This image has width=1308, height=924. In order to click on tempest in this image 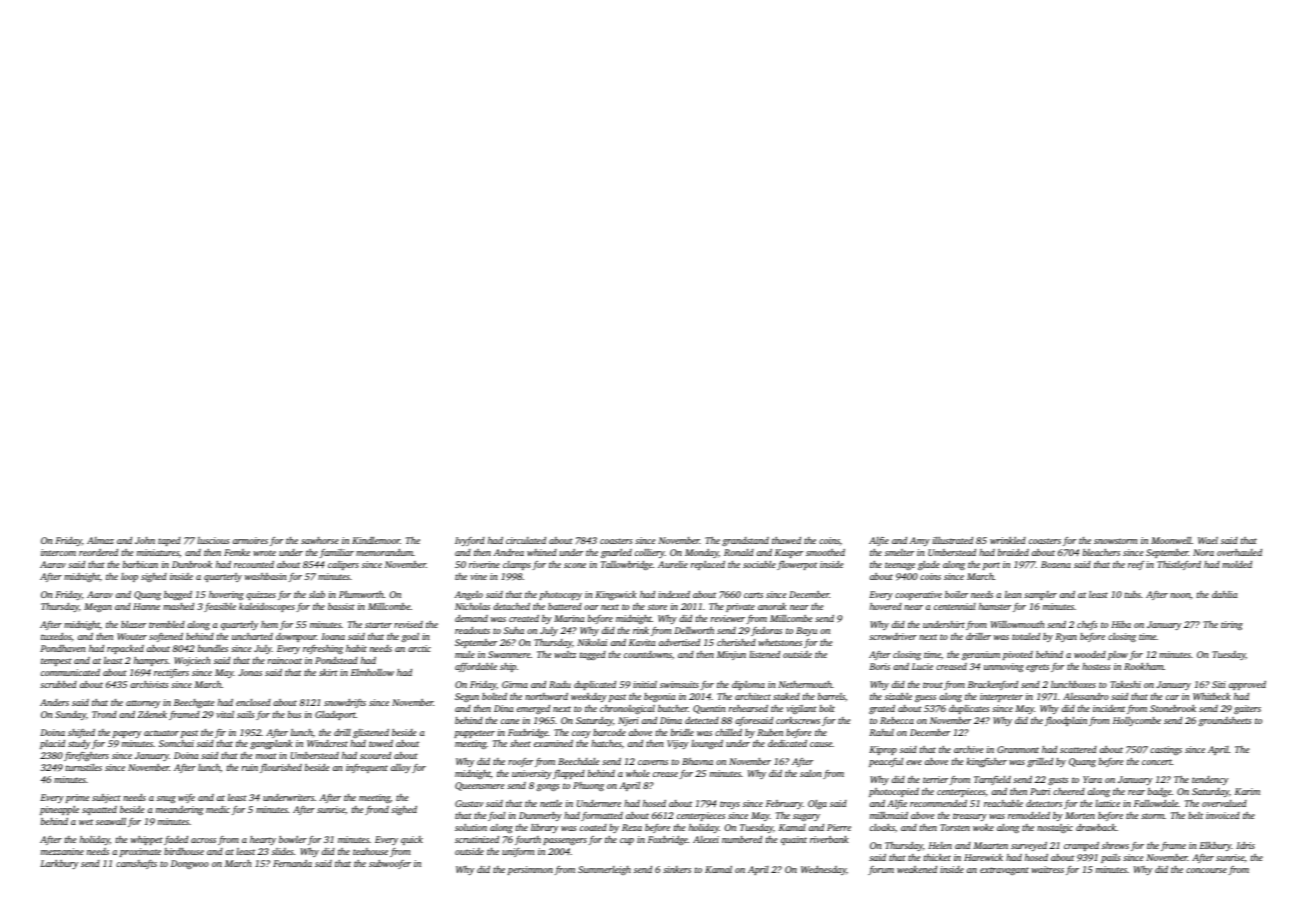, I will do `click(56, 662)`.
